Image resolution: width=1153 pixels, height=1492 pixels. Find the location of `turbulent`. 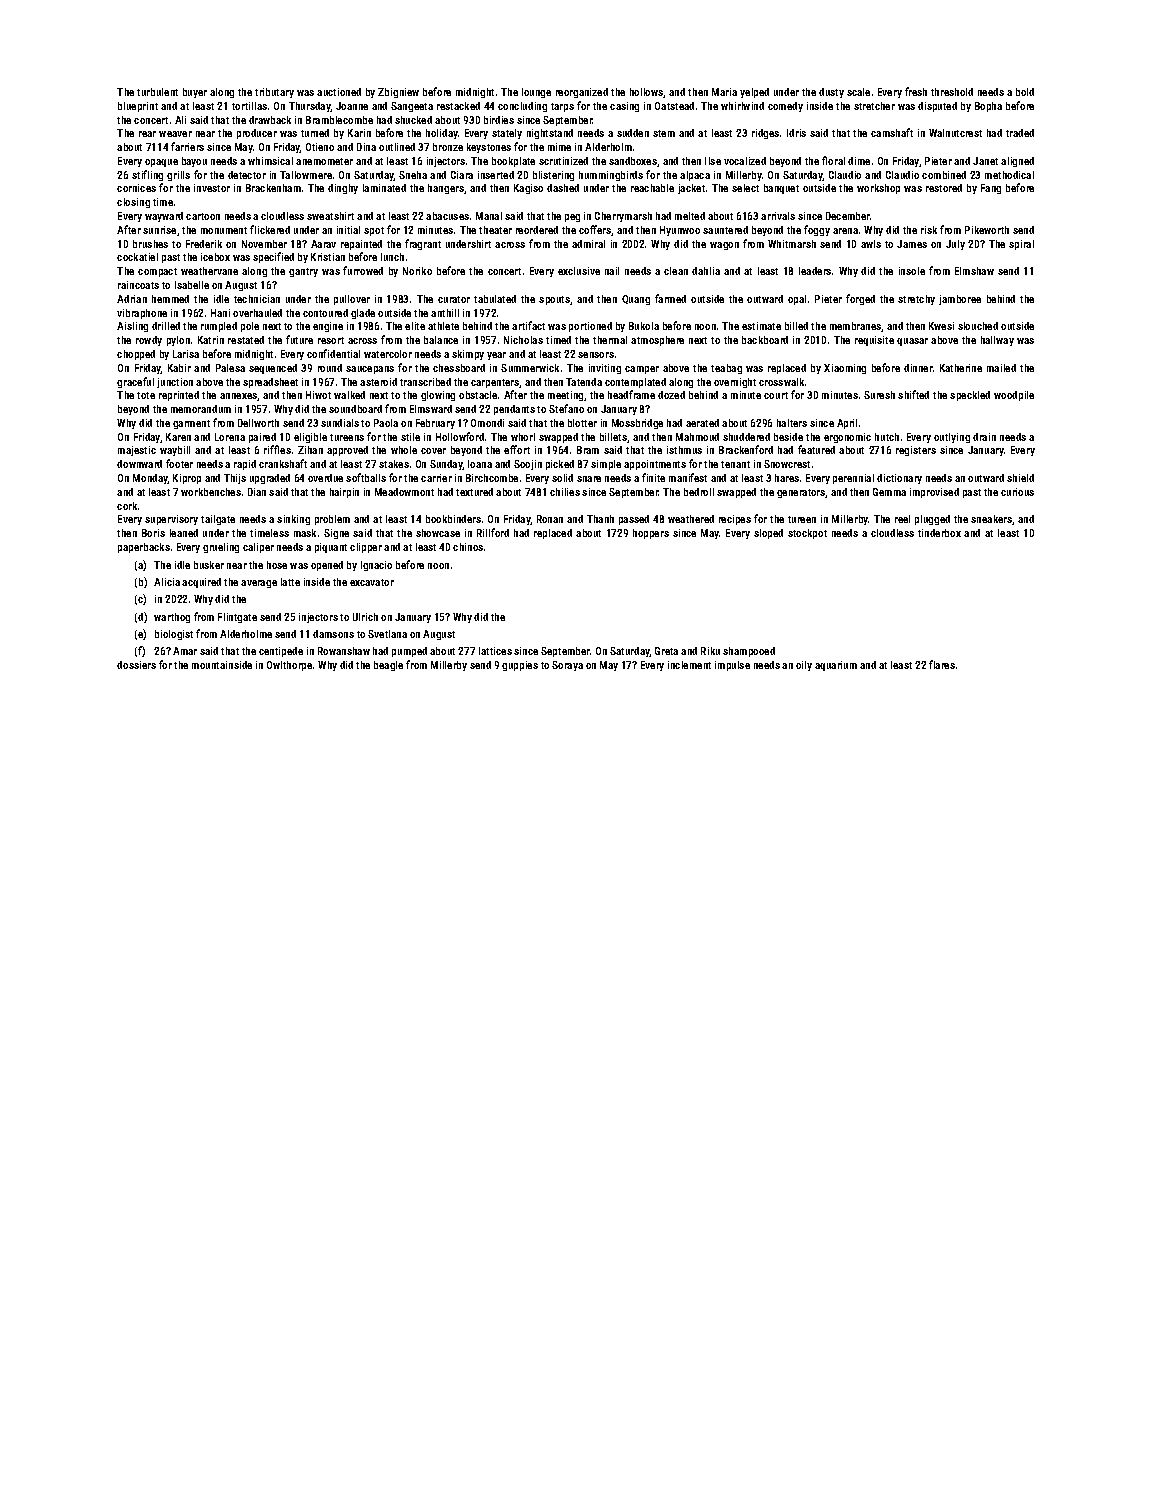

turbulent is located at coordinates (157, 92).
